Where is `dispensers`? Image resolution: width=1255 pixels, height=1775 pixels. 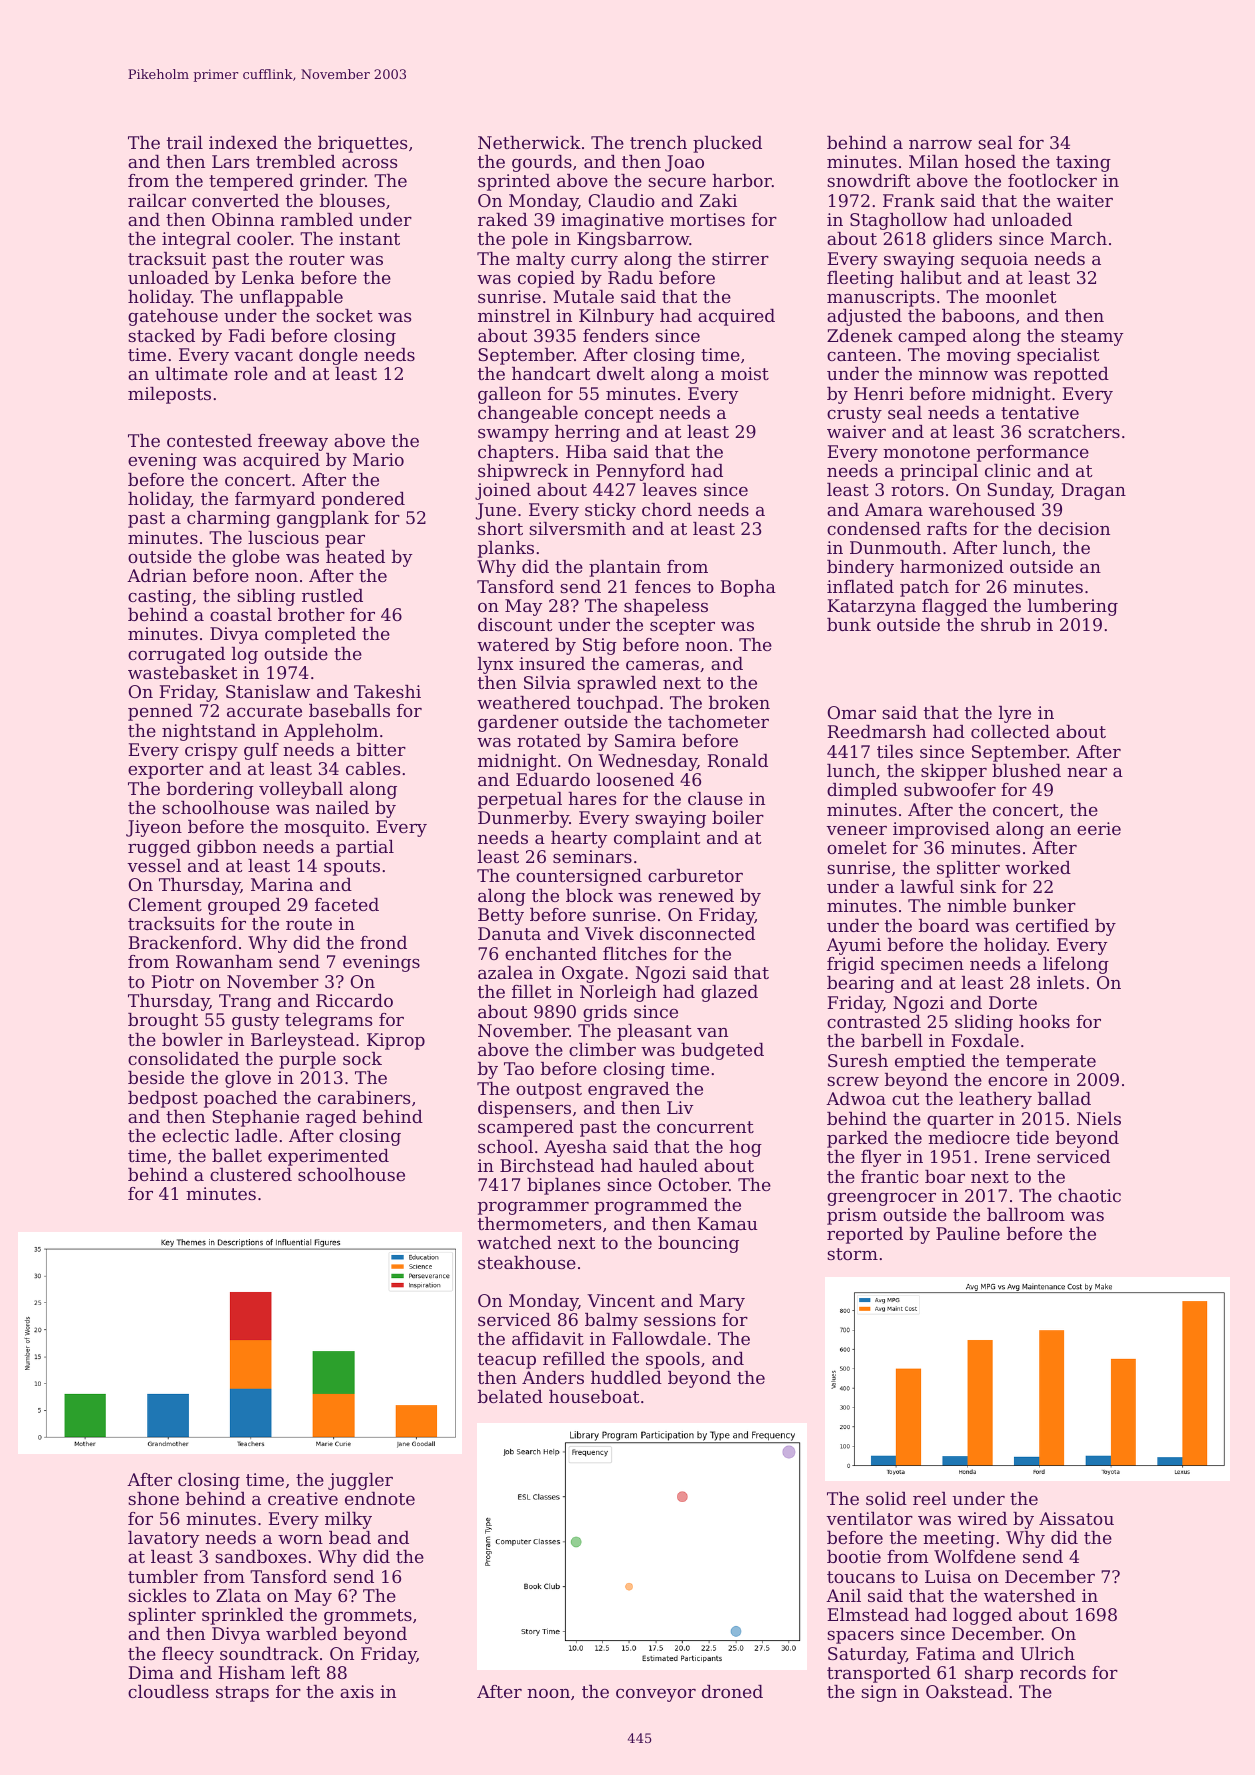 dispensers is located at coordinates (524, 1109).
